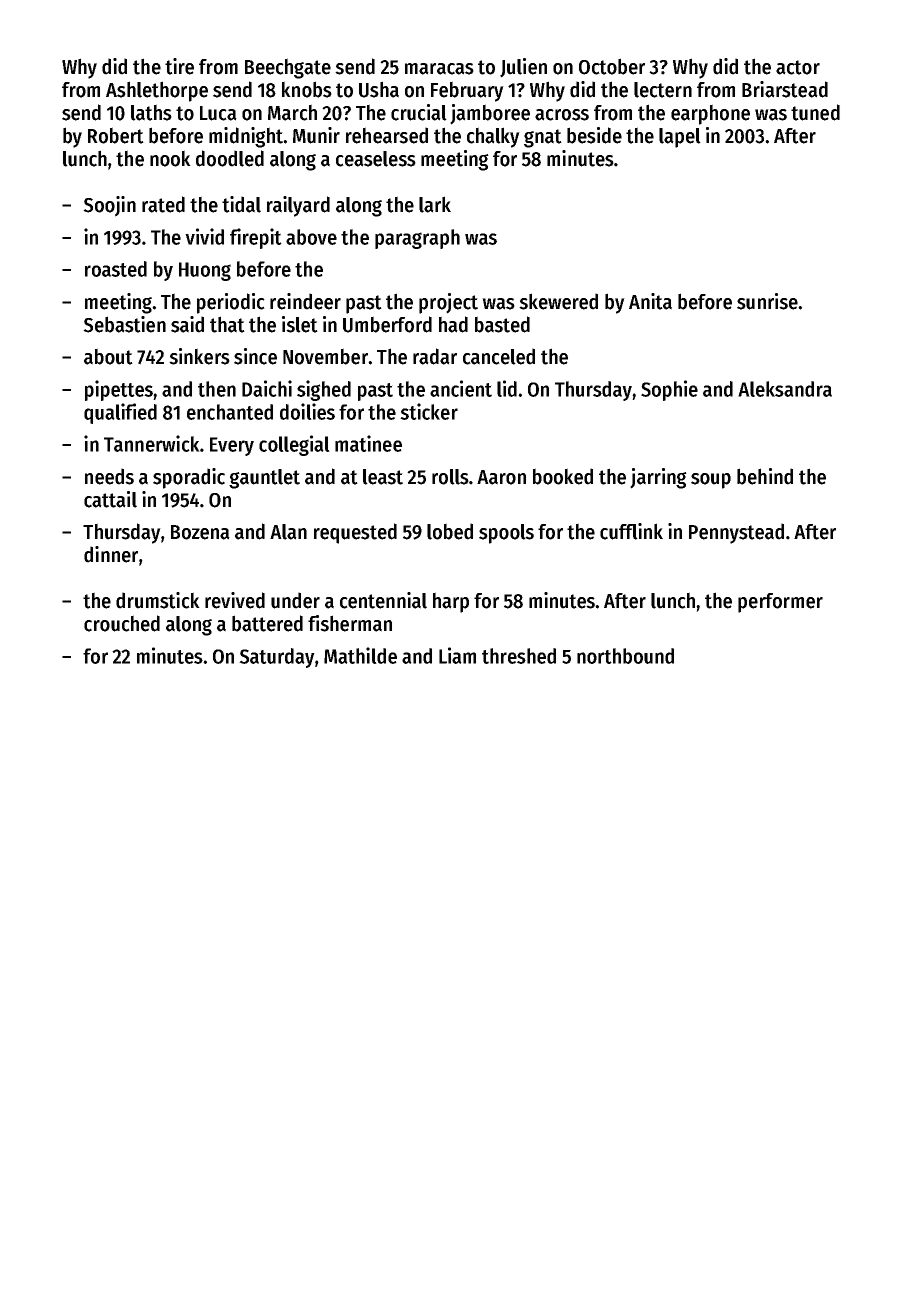 This document has height=1308, width=924. What do you see at coordinates (625, 656) in the document?
I see `northbound` at bounding box center [625, 656].
